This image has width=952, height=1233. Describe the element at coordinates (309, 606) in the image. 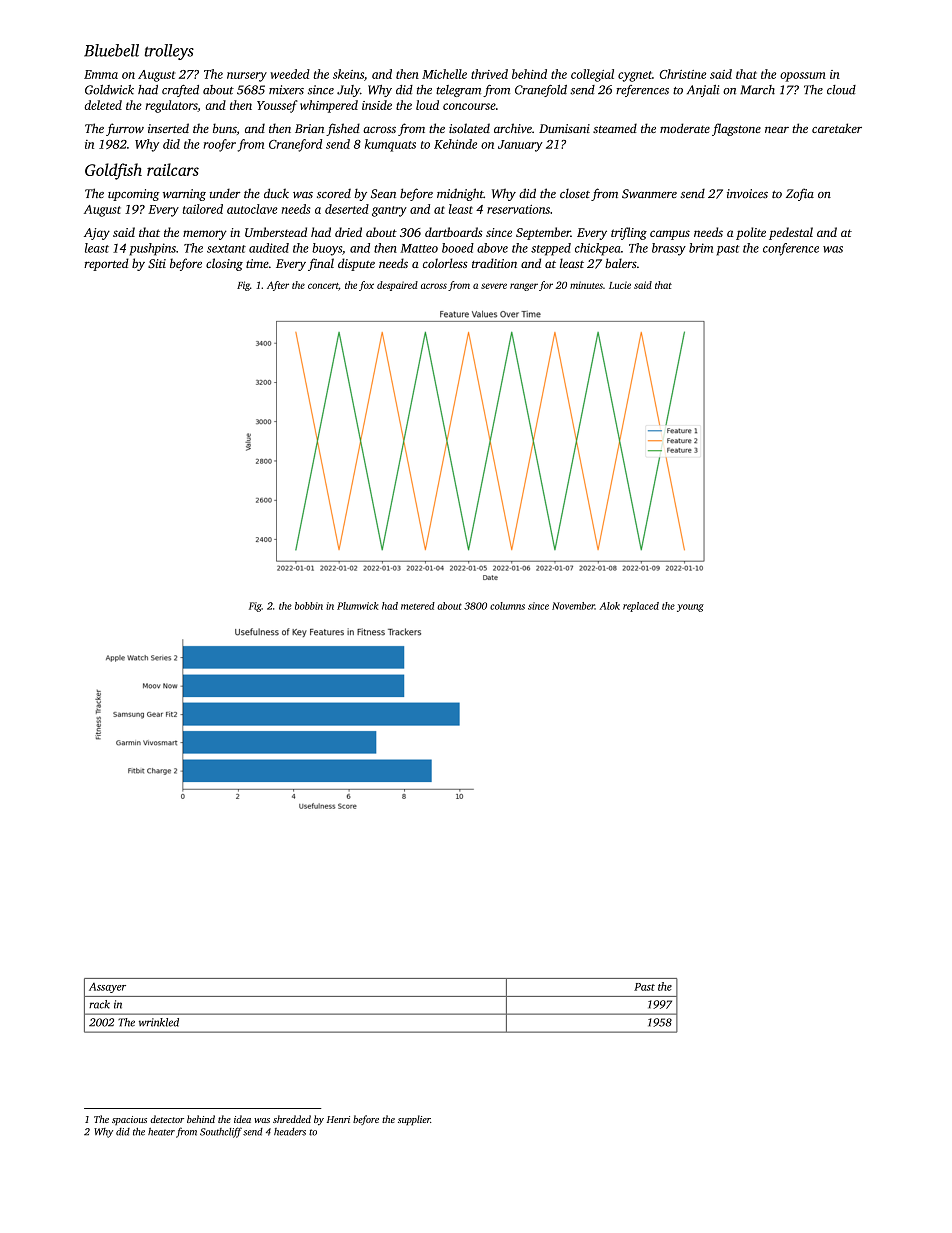

I see `bobbin` at that location.
